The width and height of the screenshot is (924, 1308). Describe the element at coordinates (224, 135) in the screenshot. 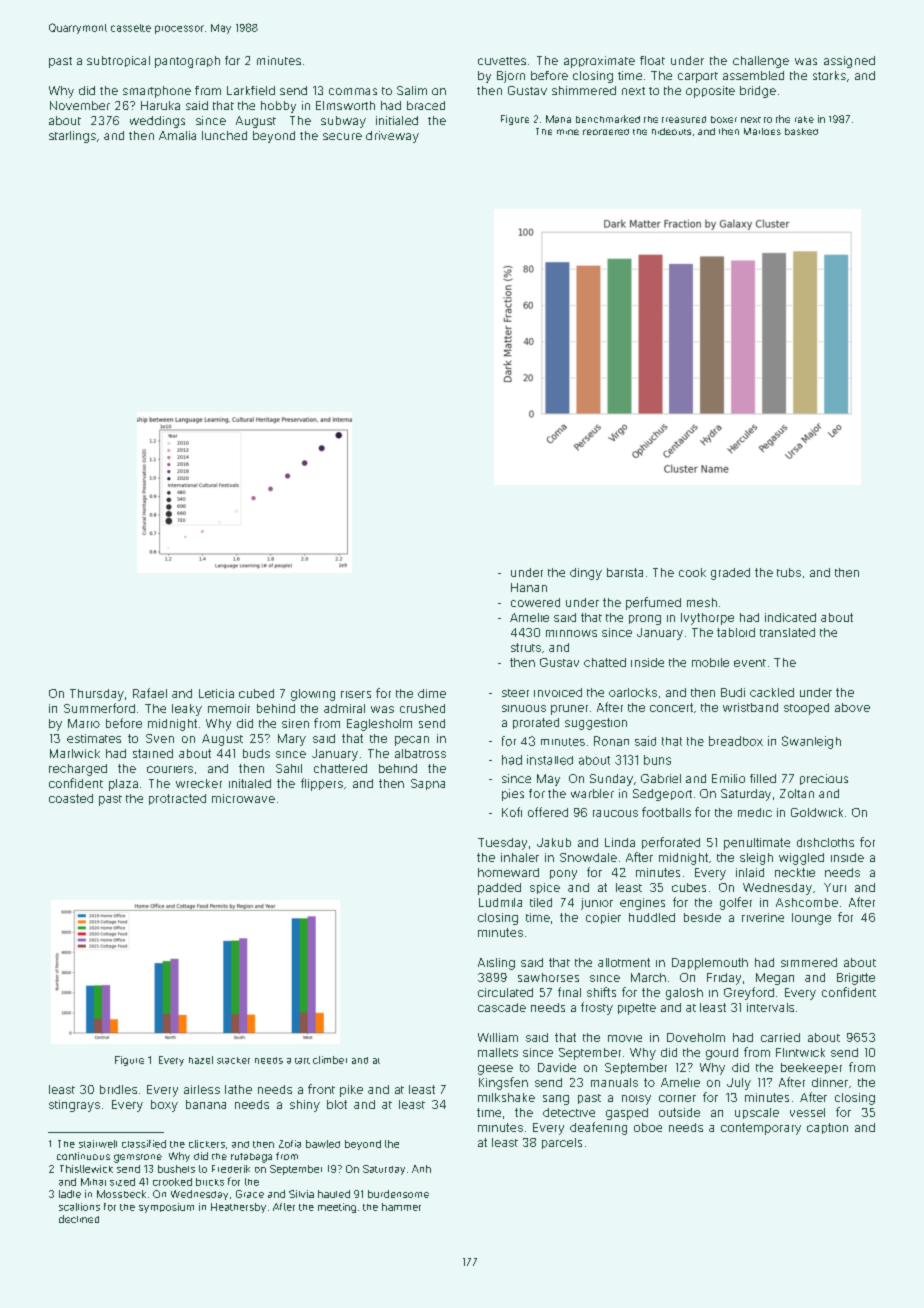

I see `lunched` at that location.
